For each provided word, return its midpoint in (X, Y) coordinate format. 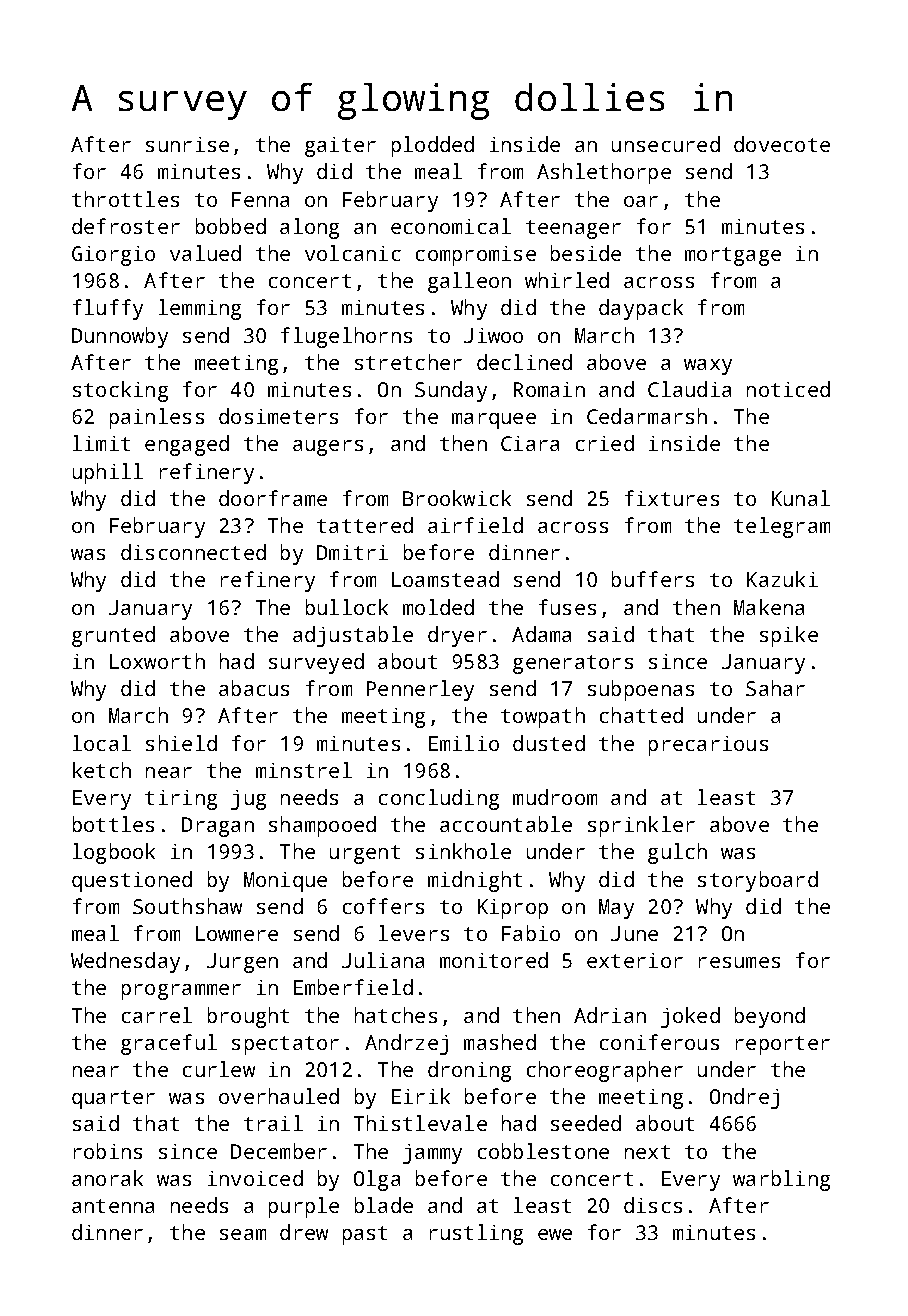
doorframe (273, 498)
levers (414, 933)
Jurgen (242, 963)
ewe (555, 1234)
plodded (433, 146)
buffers (653, 579)
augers (328, 448)
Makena (769, 607)
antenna (113, 1206)
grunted (113, 636)
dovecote (782, 144)
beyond (770, 1017)
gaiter (340, 147)
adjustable (353, 636)
